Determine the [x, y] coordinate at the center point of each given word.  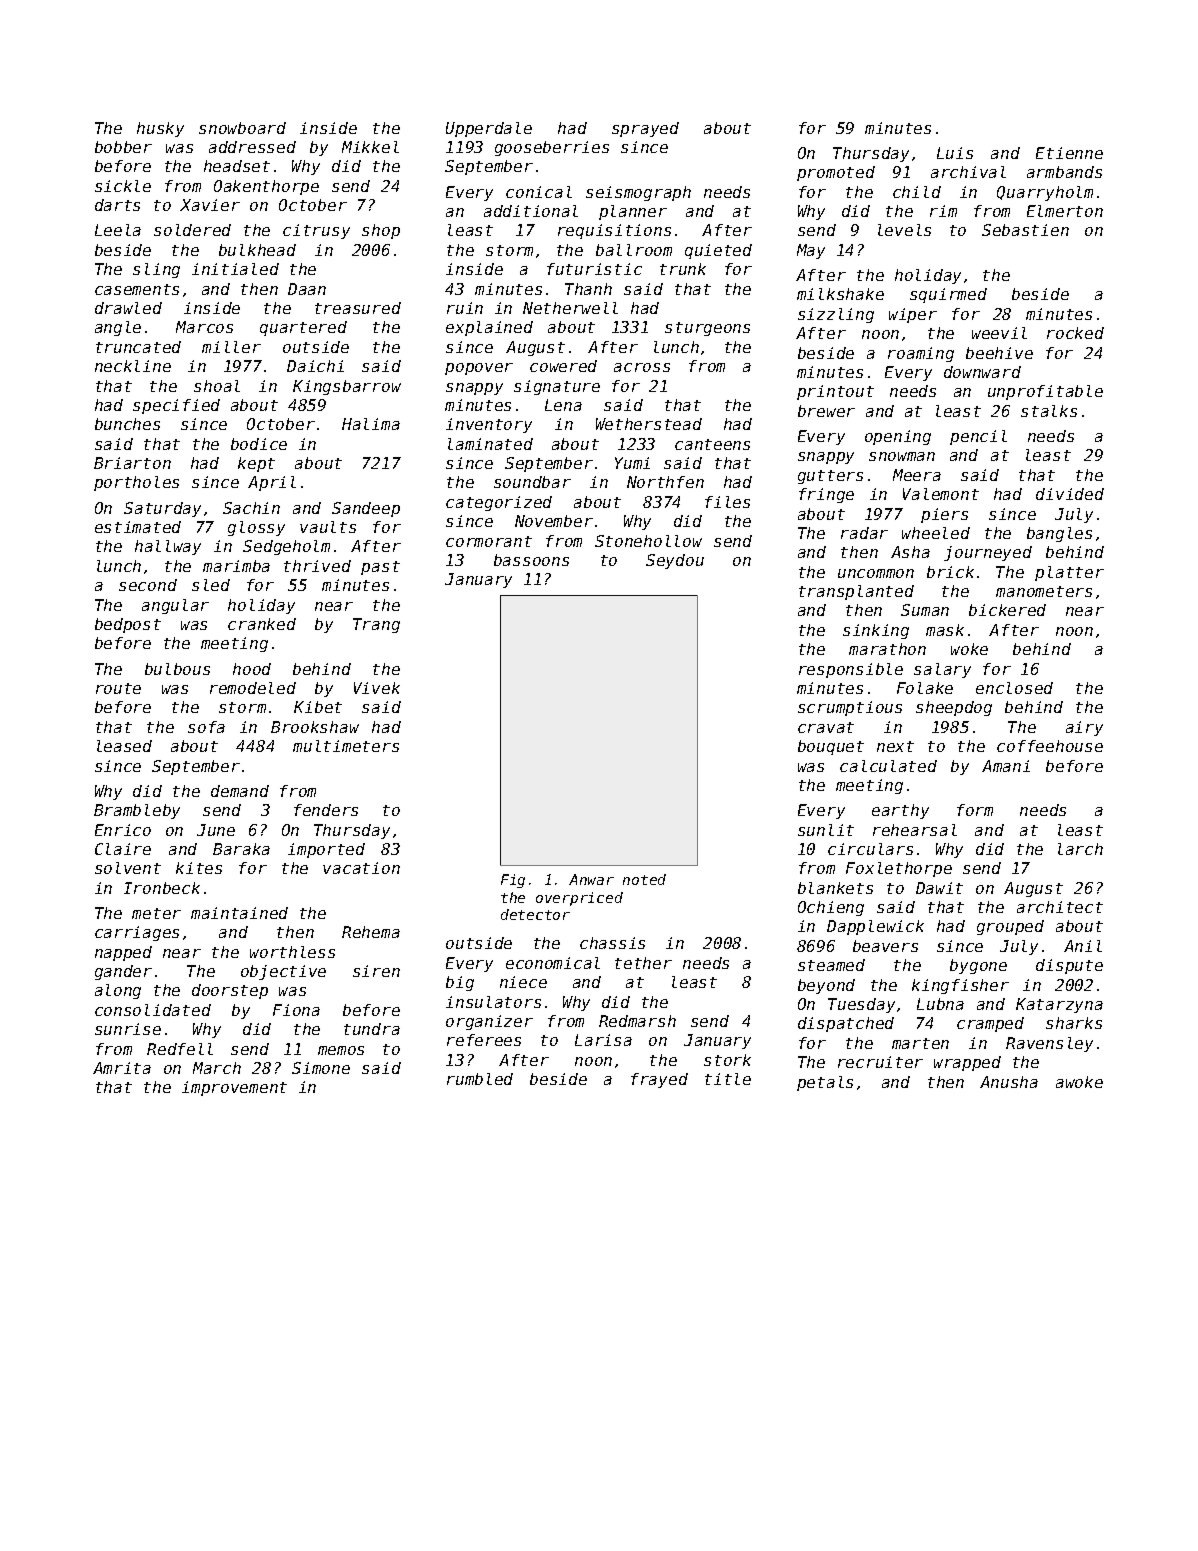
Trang [376, 625]
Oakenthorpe [266, 187]
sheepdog [954, 708]
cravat [826, 727]
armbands [1064, 172]
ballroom [634, 250]
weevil [999, 333]
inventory [489, 425]
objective [283, 972]
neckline [133, 366]
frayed [659, 1080]
